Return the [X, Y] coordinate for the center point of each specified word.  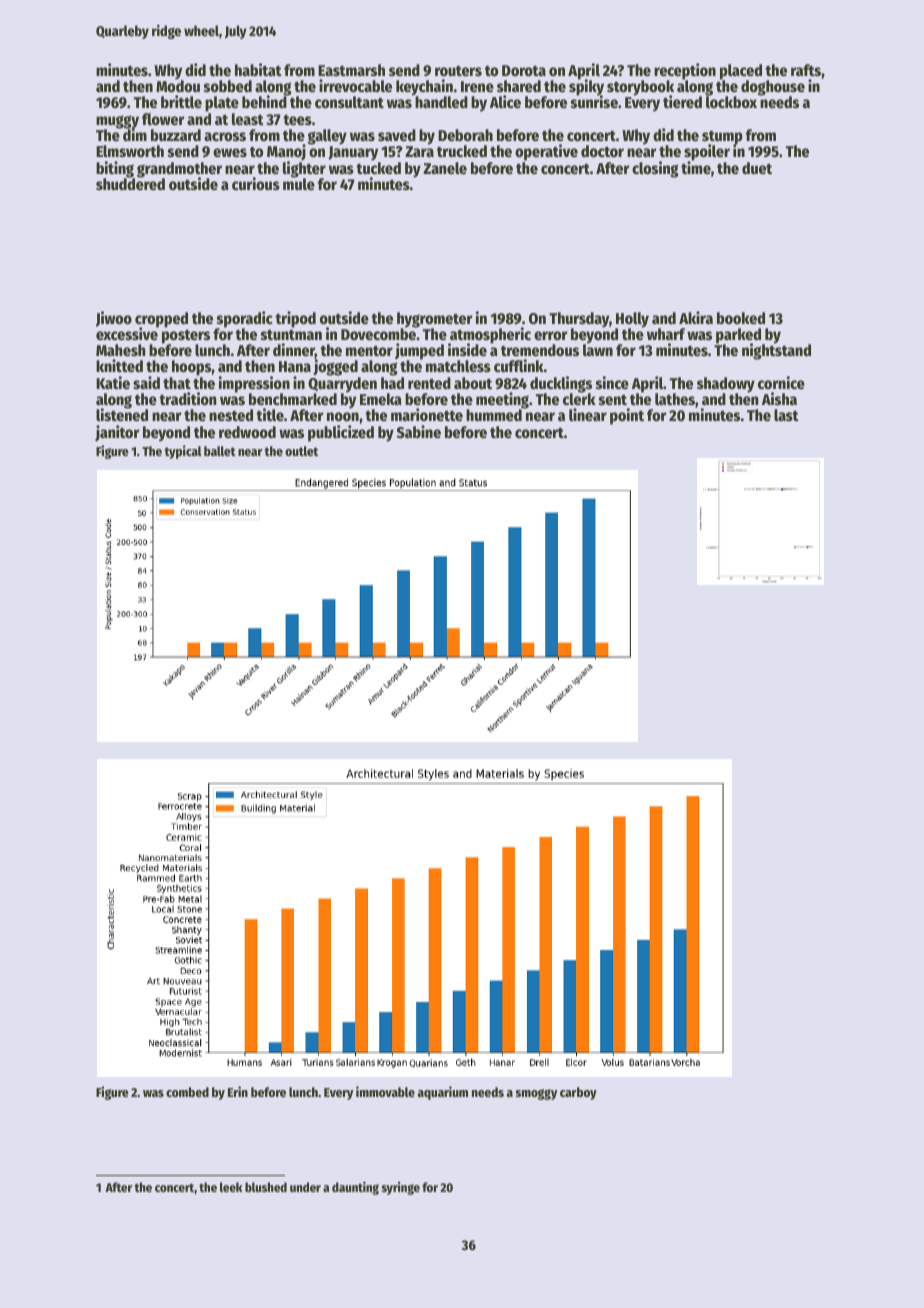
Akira [696, 317]
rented [429, 383]
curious [256, 183]
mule [299, 184]
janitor [117, 433]
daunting [355, 1188]
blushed [266, 1187]
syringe [401, 1188]
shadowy [726, 385]
